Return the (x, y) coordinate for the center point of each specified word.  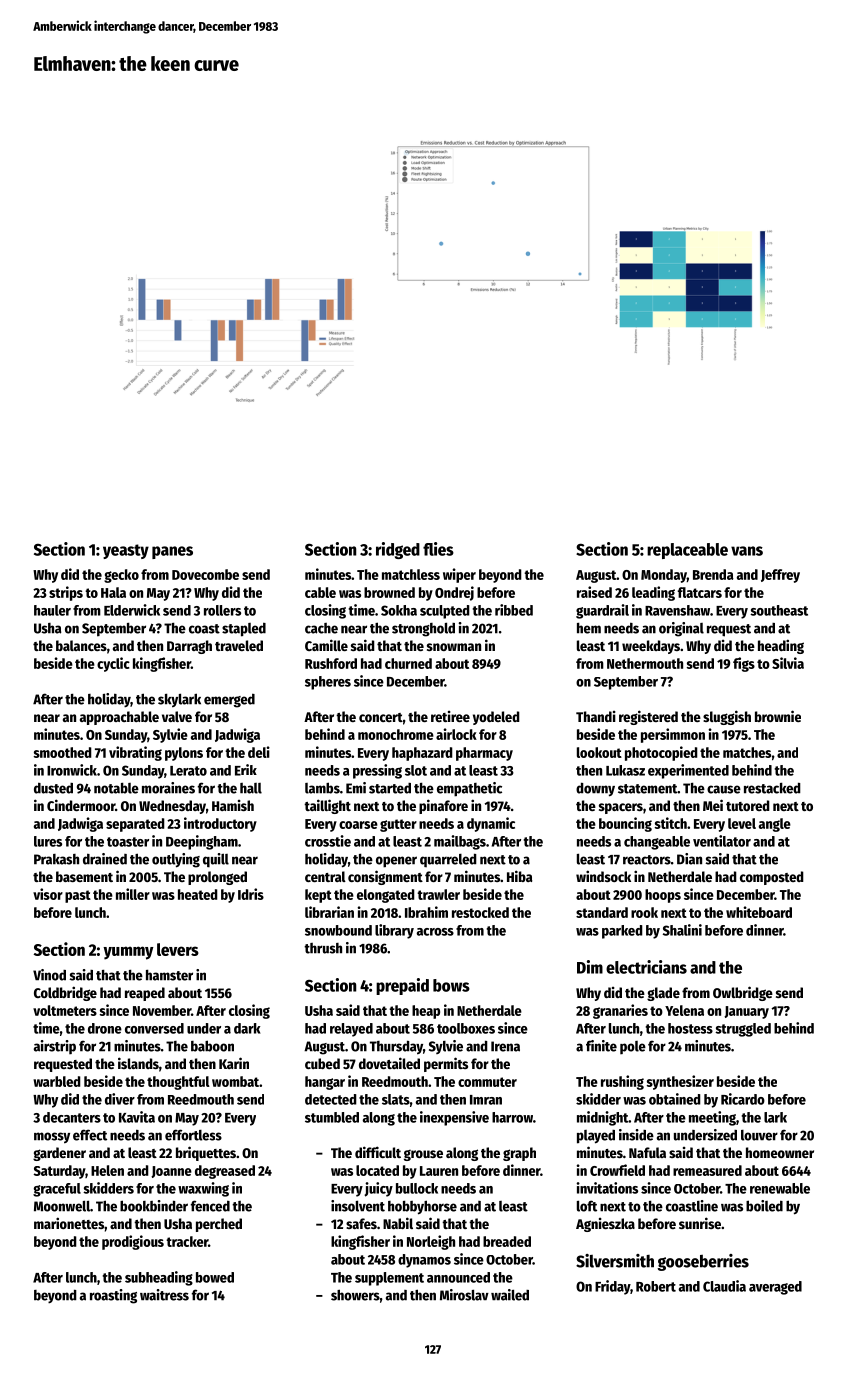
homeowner (780, 1152)
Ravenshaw (677, 610)
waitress (164, 1295)
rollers (222, 610)
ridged (398, 550)
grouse (423, 1155)
